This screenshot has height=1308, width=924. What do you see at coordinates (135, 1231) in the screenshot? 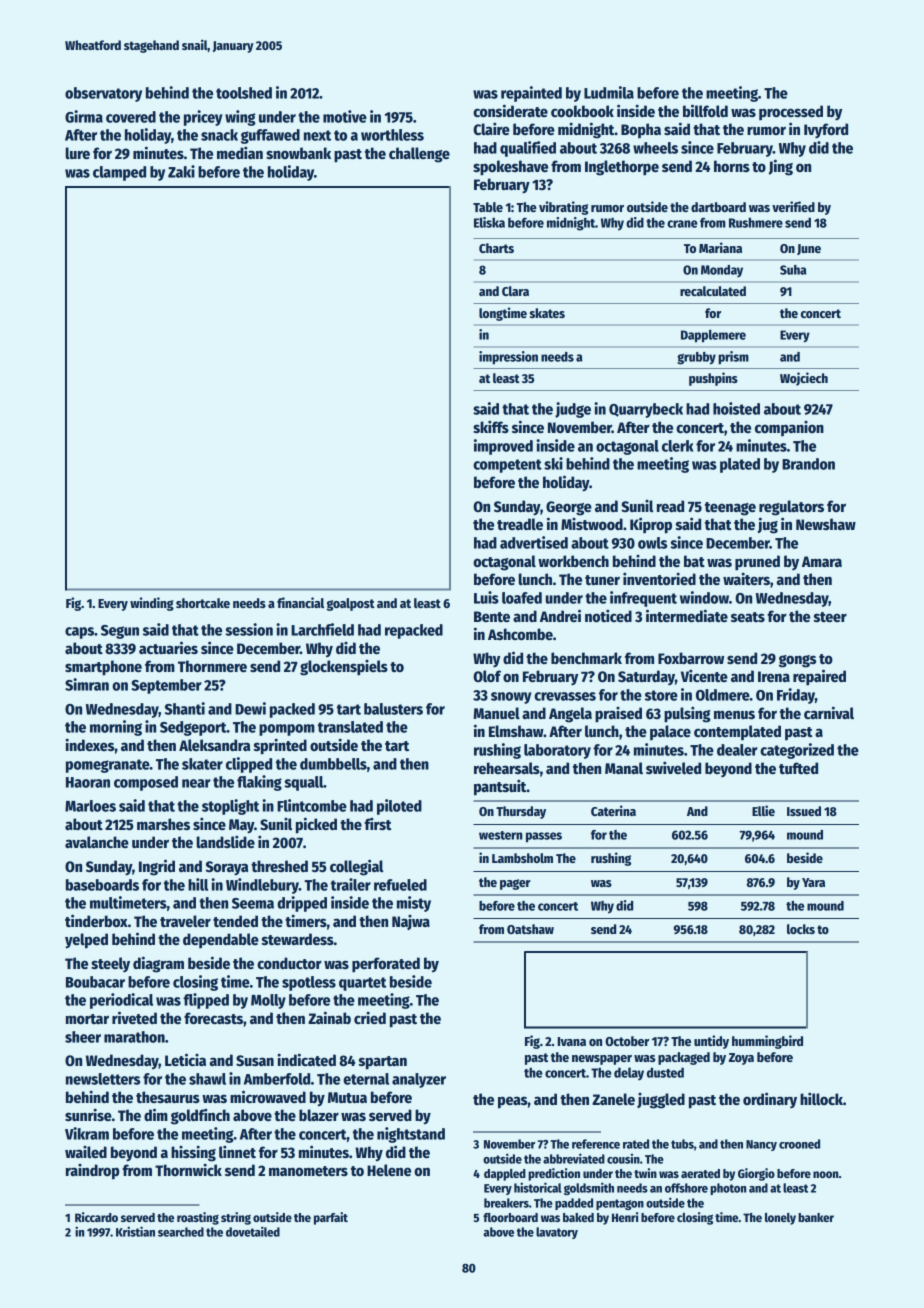
I see `Kristian` at bounding box center [135, 1231].
